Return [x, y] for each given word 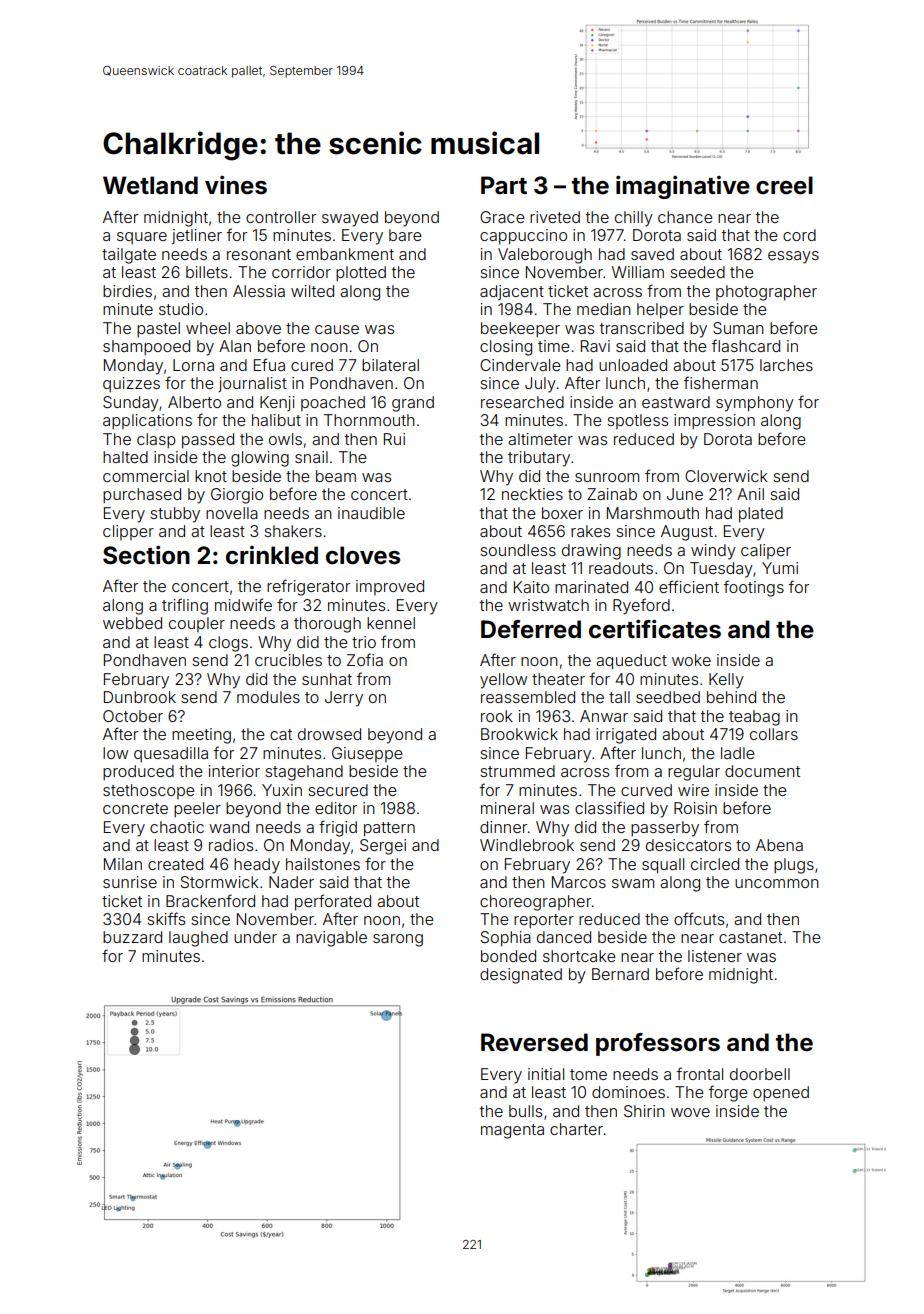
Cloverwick [726, 476]
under [255, 937]
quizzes [131, 384]
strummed [517, 771]
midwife [243, 604]
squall [663, 866]
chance [685, 217]
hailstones [323, 864]
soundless [518, 550]
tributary [539, 459]
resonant [259, 254]
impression [714, 421]
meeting [201, 736]
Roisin [695, 808]
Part [504, 185]
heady [257, 866]
